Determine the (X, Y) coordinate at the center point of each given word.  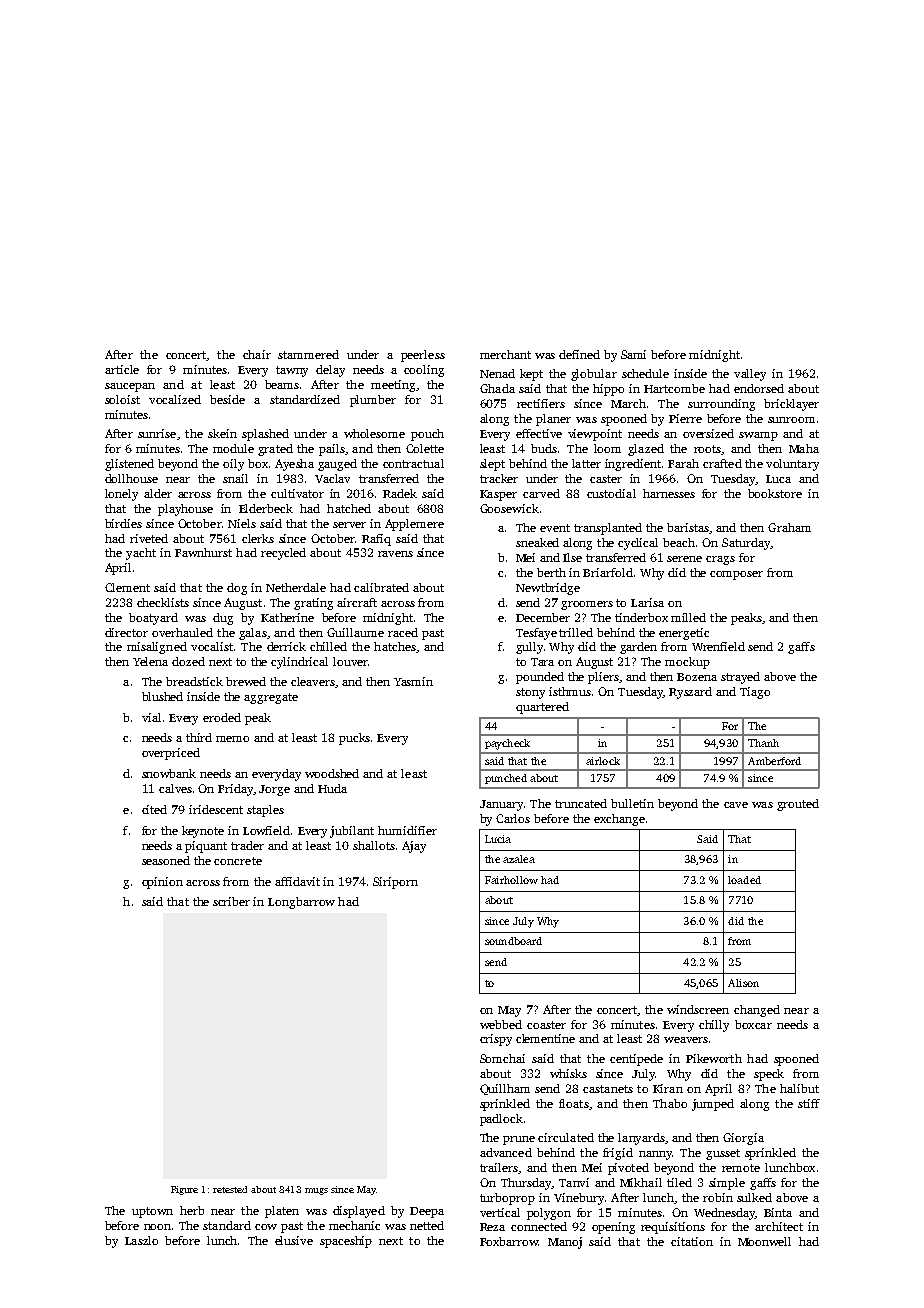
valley (750, 375)
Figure (184, 1190)
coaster (546, 1025)
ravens (395, 554)
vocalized (175, 399)
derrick (286, 646)
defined (579, 354)
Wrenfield (718, 646)
